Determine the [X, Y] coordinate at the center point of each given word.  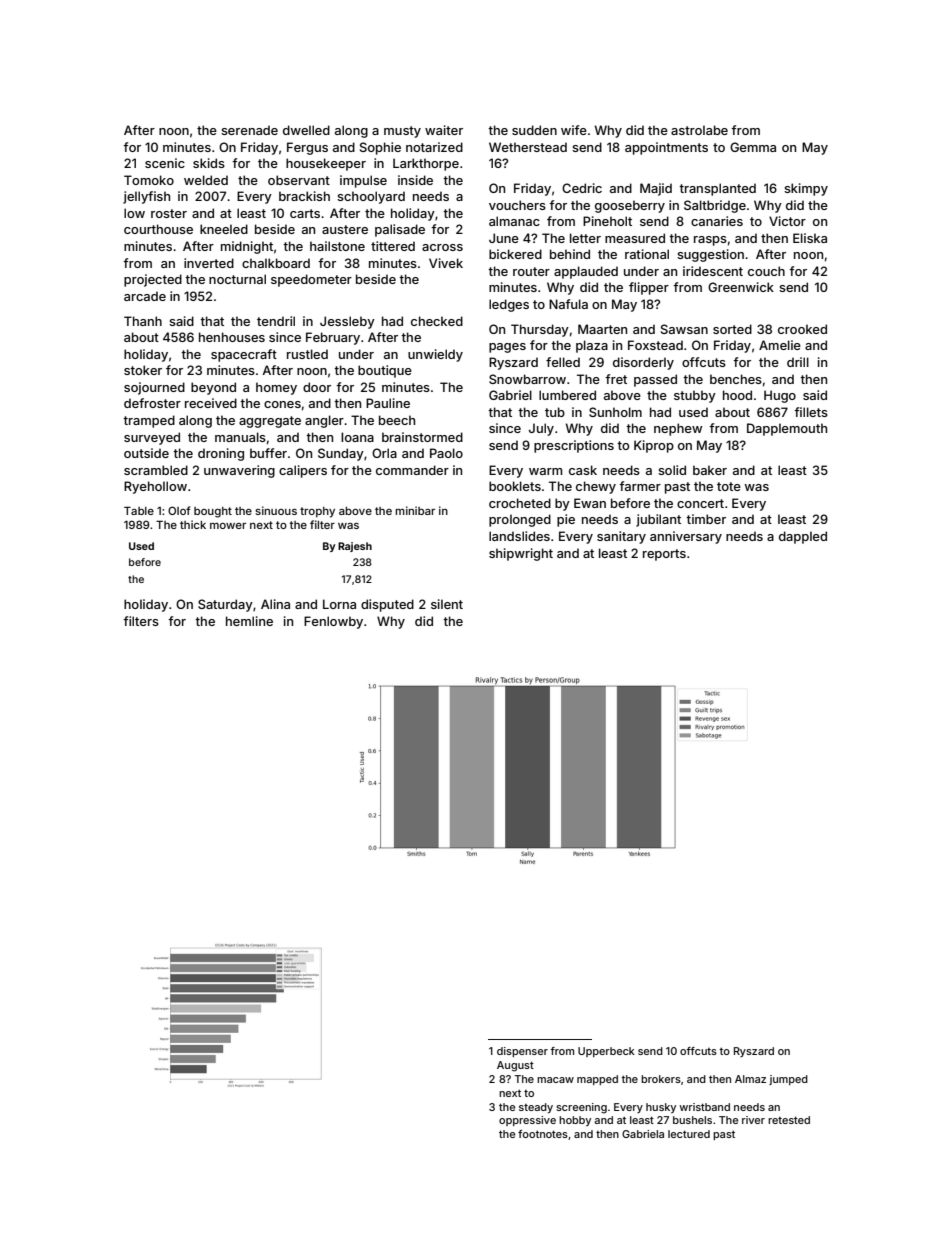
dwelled [306, 130]
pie [566, 520]
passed [655, 380]
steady [536, 1108]
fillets [811, 412]
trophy [317, 512]
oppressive [527, 1121]
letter [585, 238]
